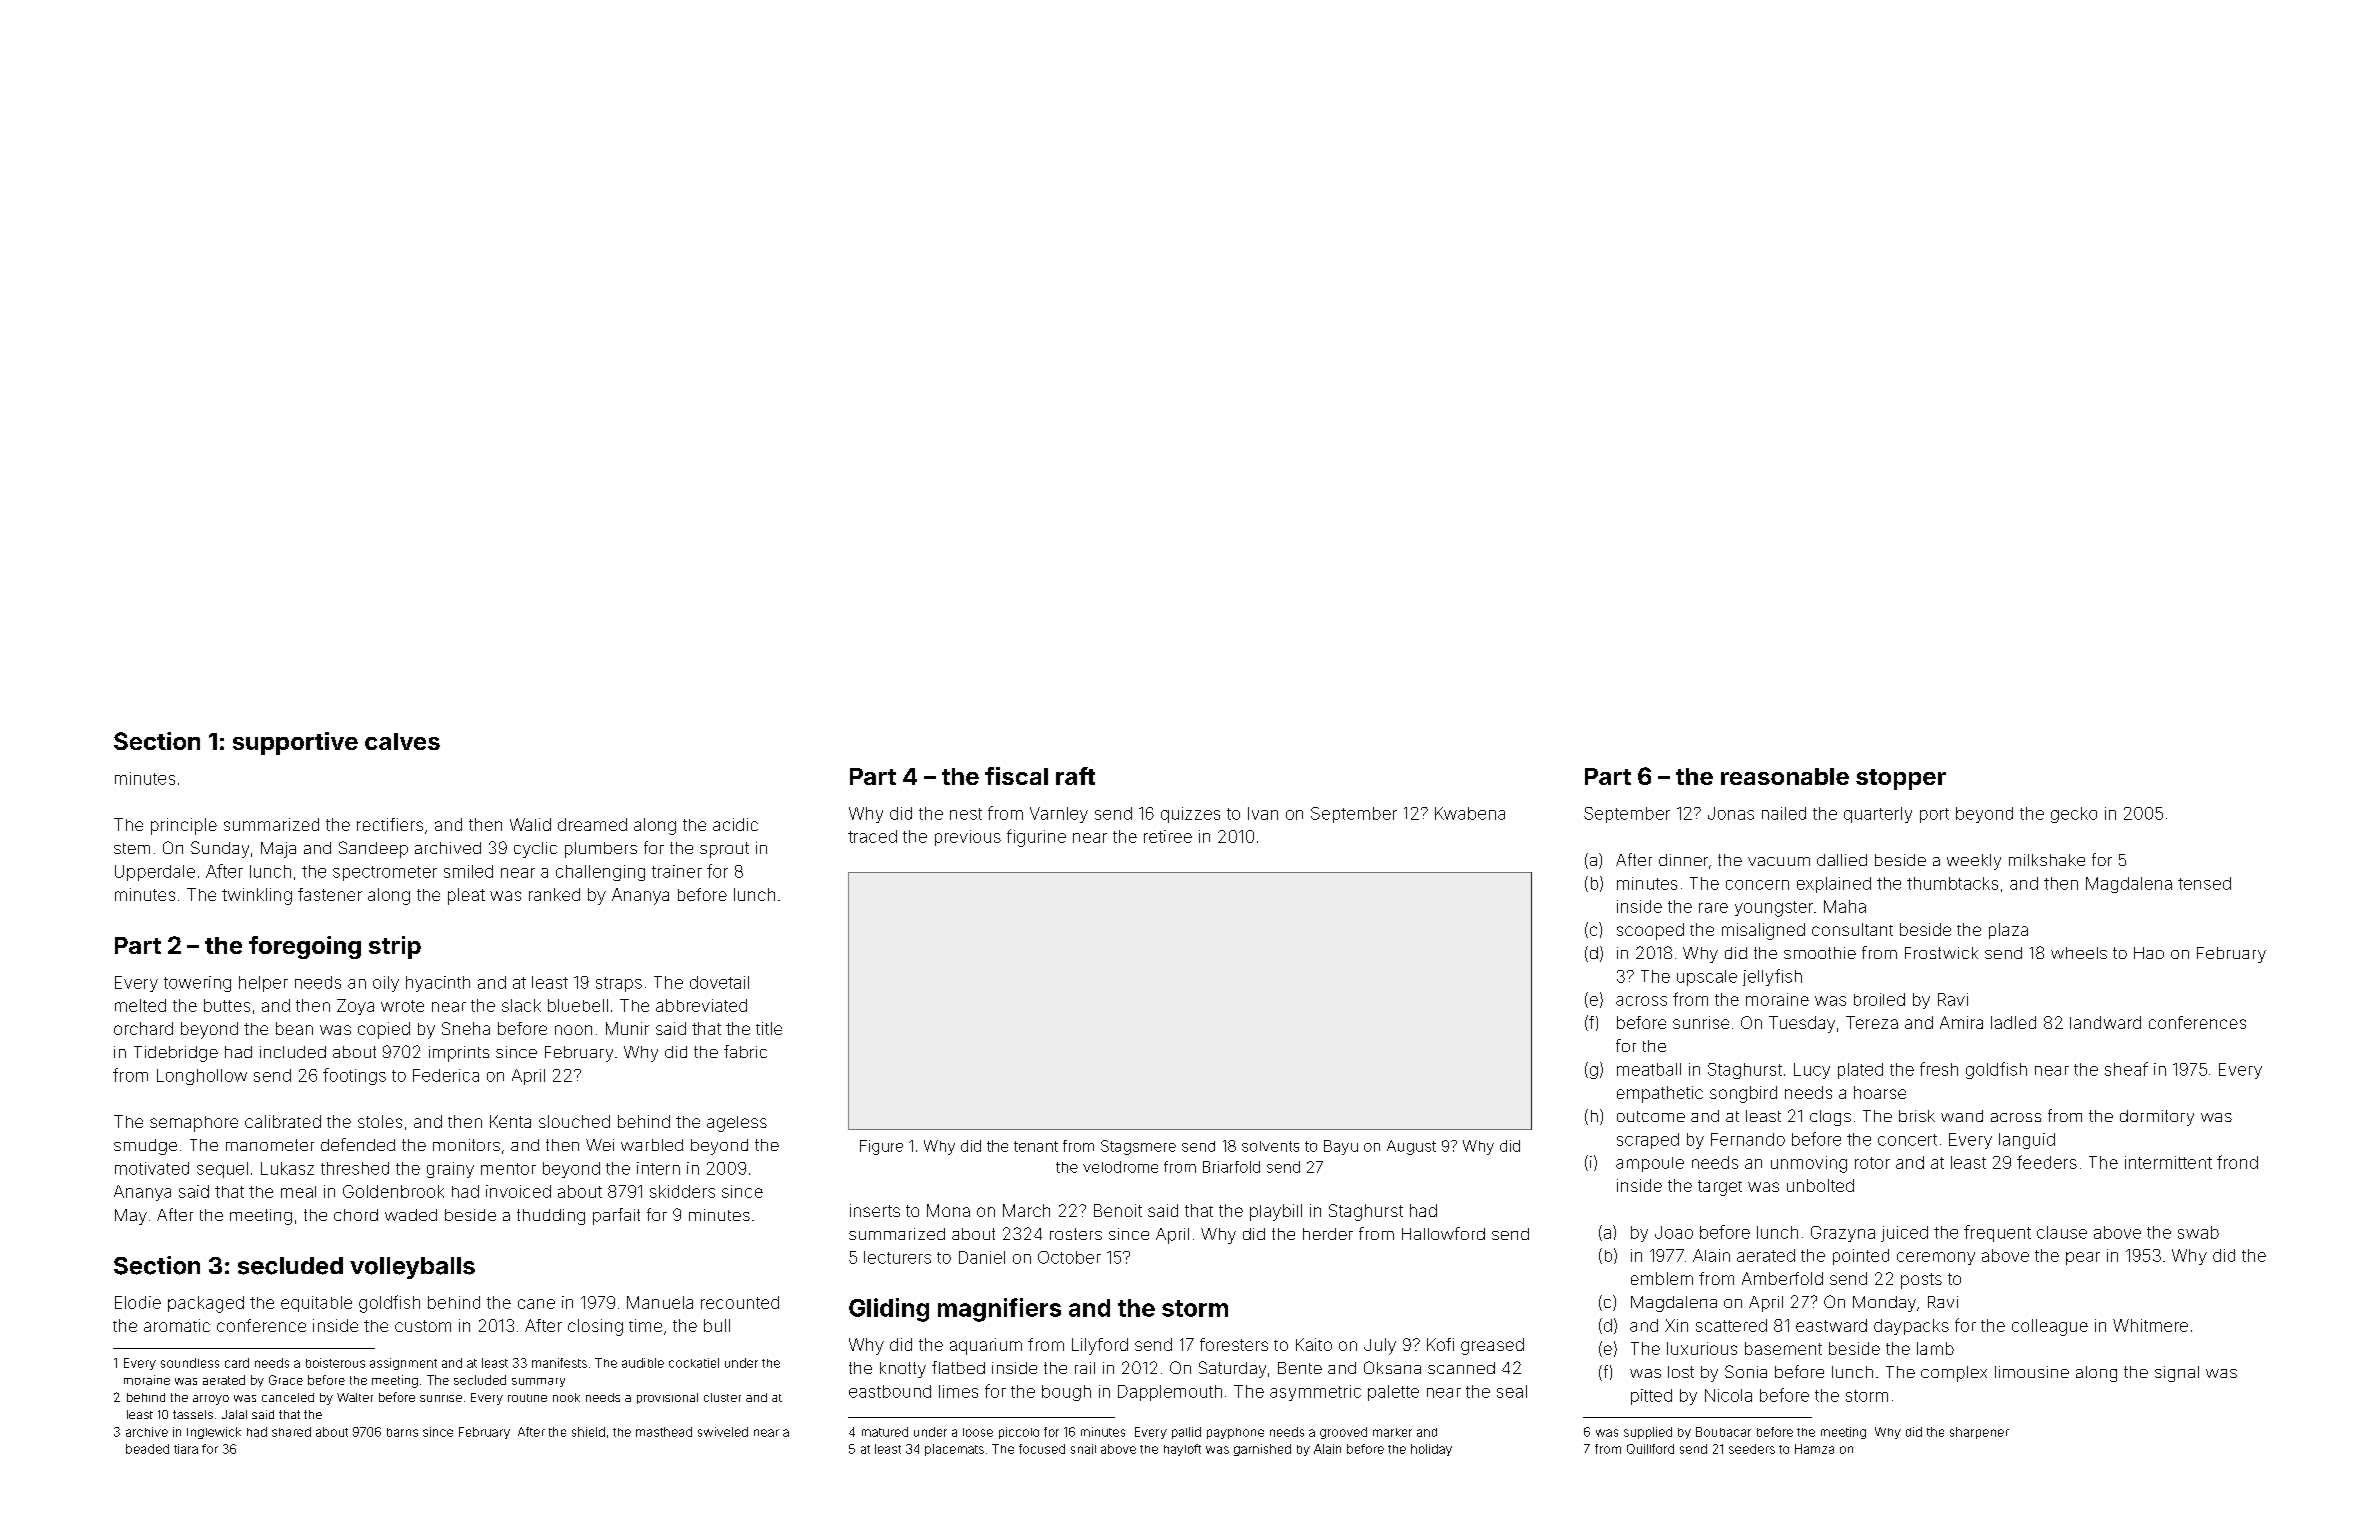  What do you see at coordinates (1651, 1116) in the page?
I see `outcome` at bounding box center [1651, 1116].
